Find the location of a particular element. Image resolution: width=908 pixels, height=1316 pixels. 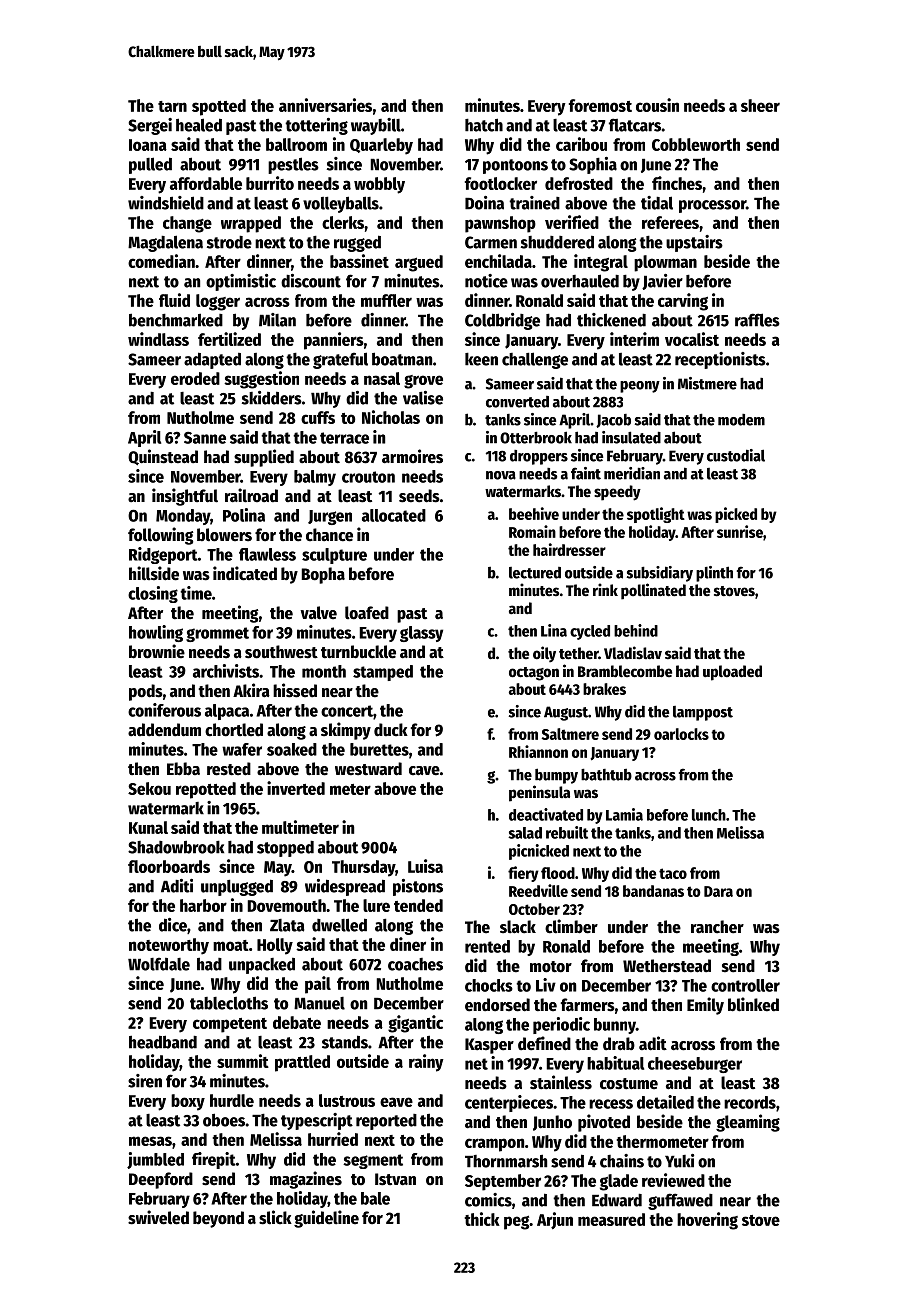

behind is located at coordinates (636, 630).
